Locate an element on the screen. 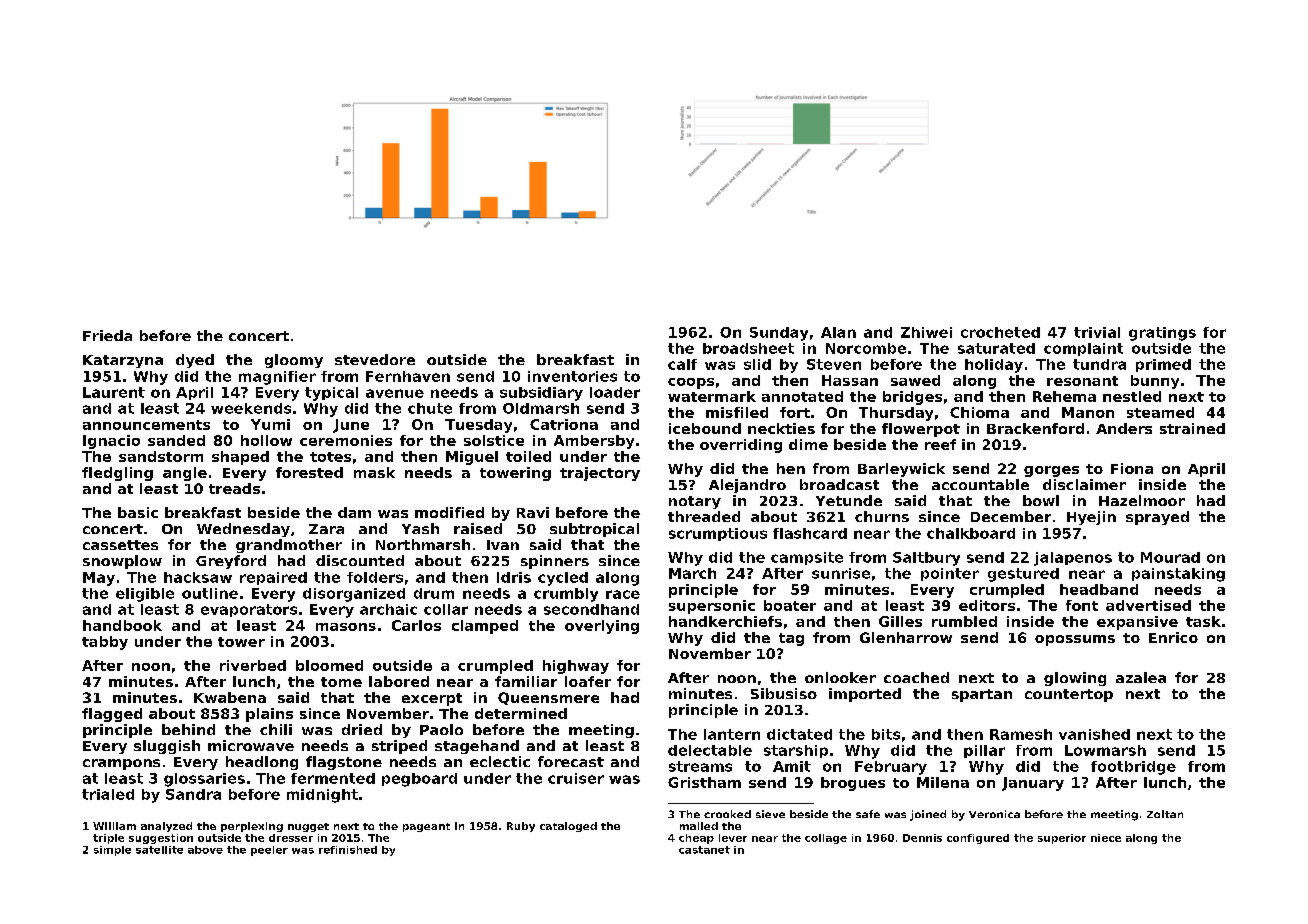 This screenshot has height=924, width=1308. handbook is located at coordinates (122, 625).
